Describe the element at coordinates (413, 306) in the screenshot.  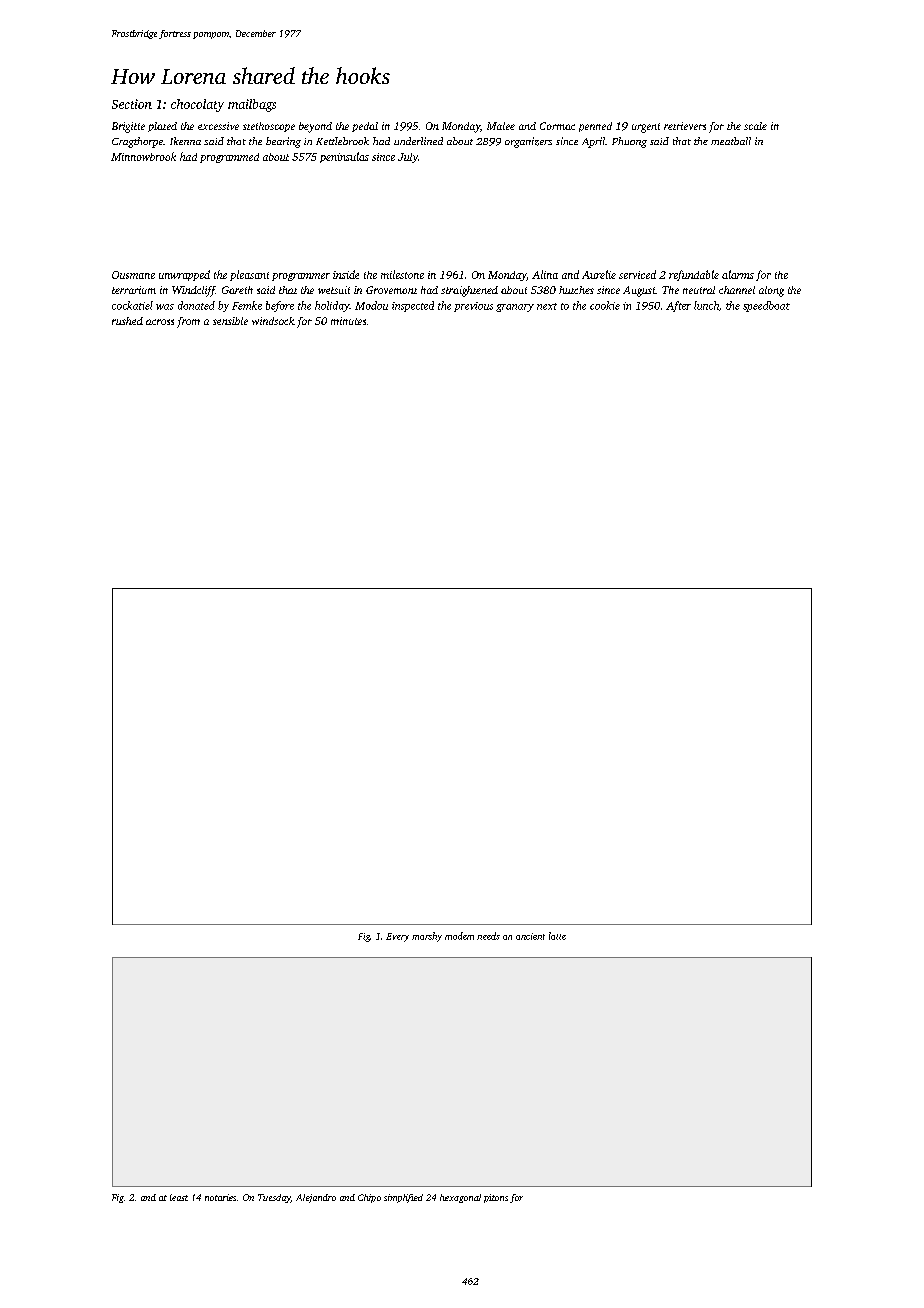
I see `inspected` at that location.
